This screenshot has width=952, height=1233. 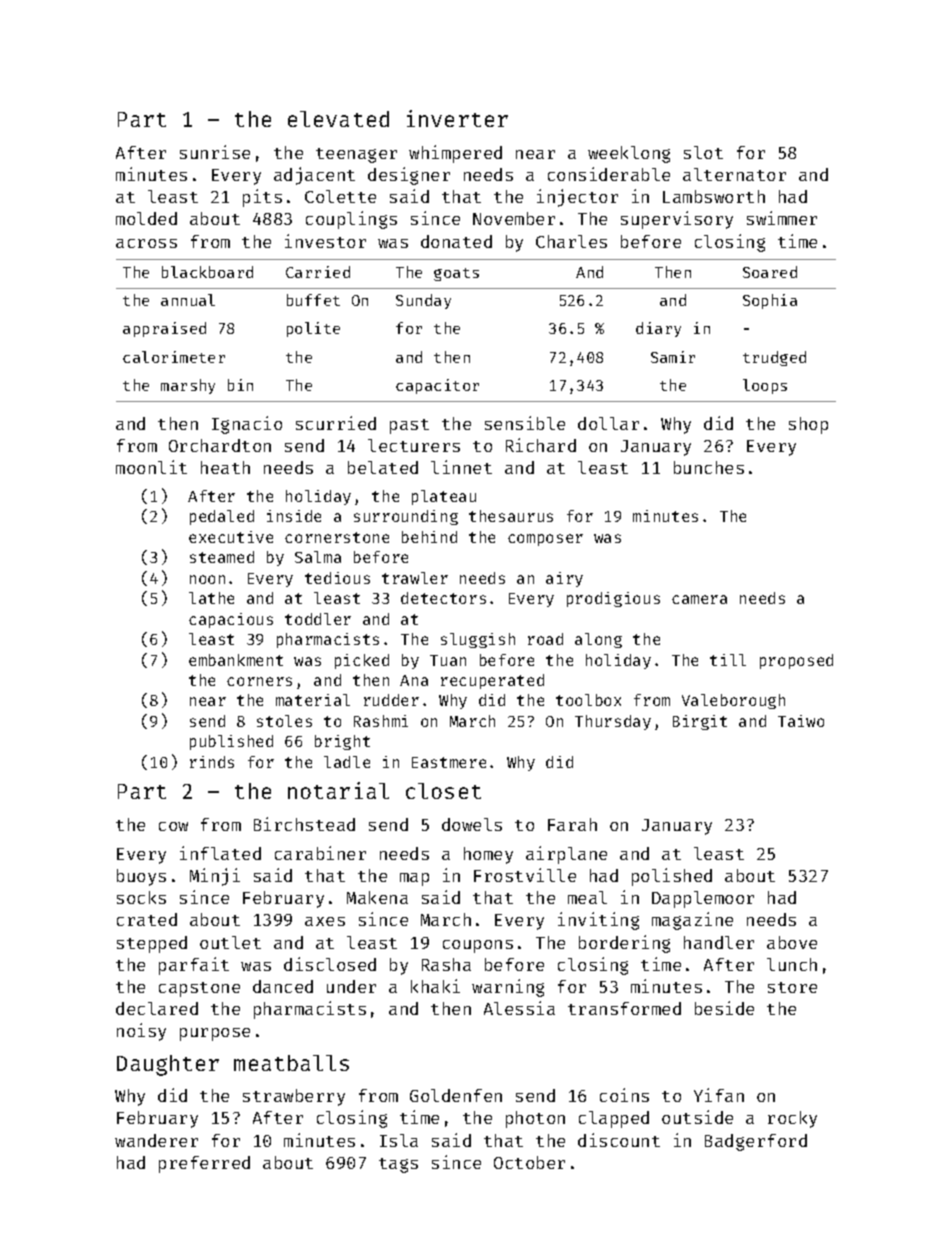 What do you see at coordinates (457, 118) in the screenshot?
I see `inverter` at bounding box center [457, 118].
